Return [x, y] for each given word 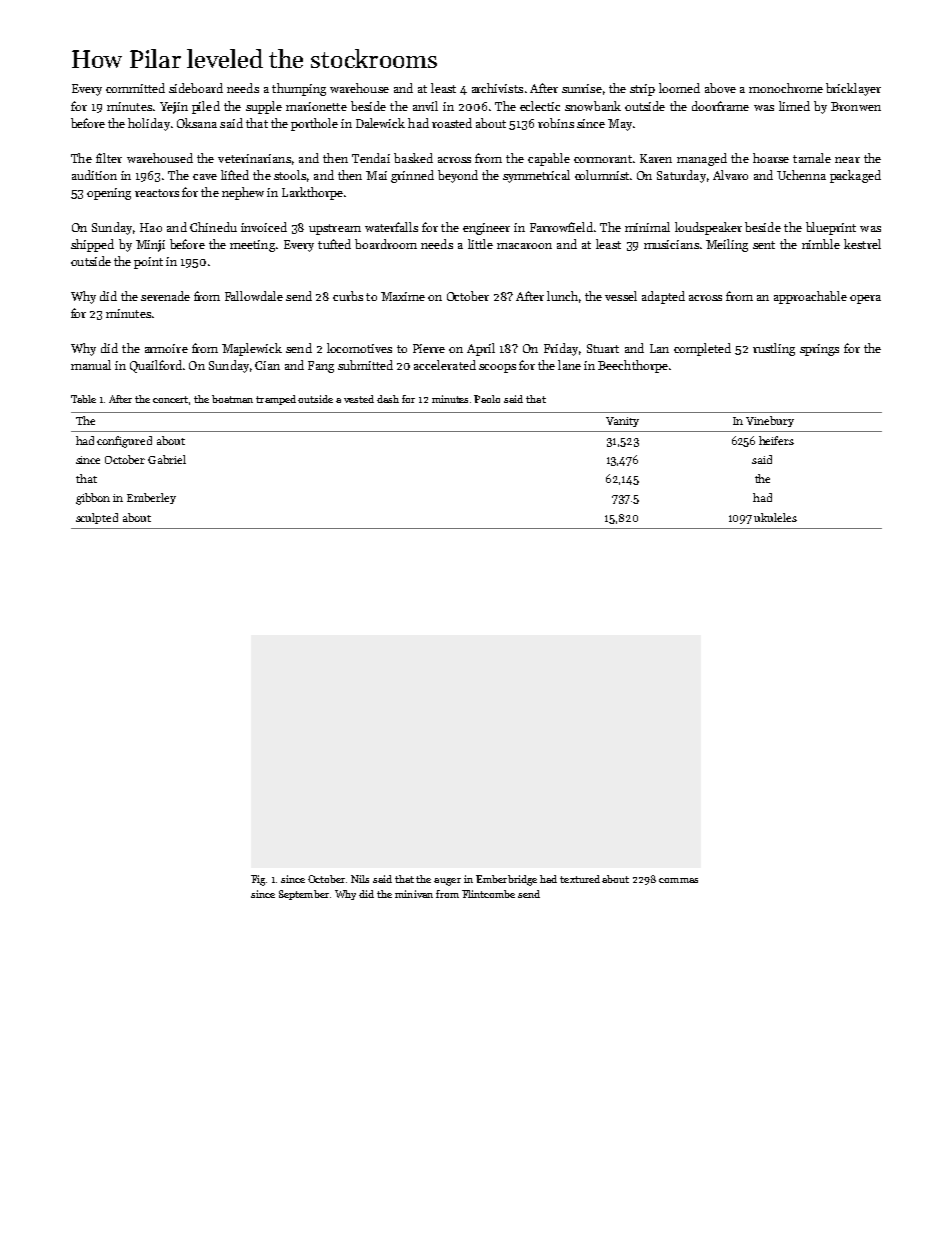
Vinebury [770, 421]
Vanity [622, 422]
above [720, 88]
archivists [497, 88]
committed [135, 88]
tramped [276, 400]
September [304, 895]
